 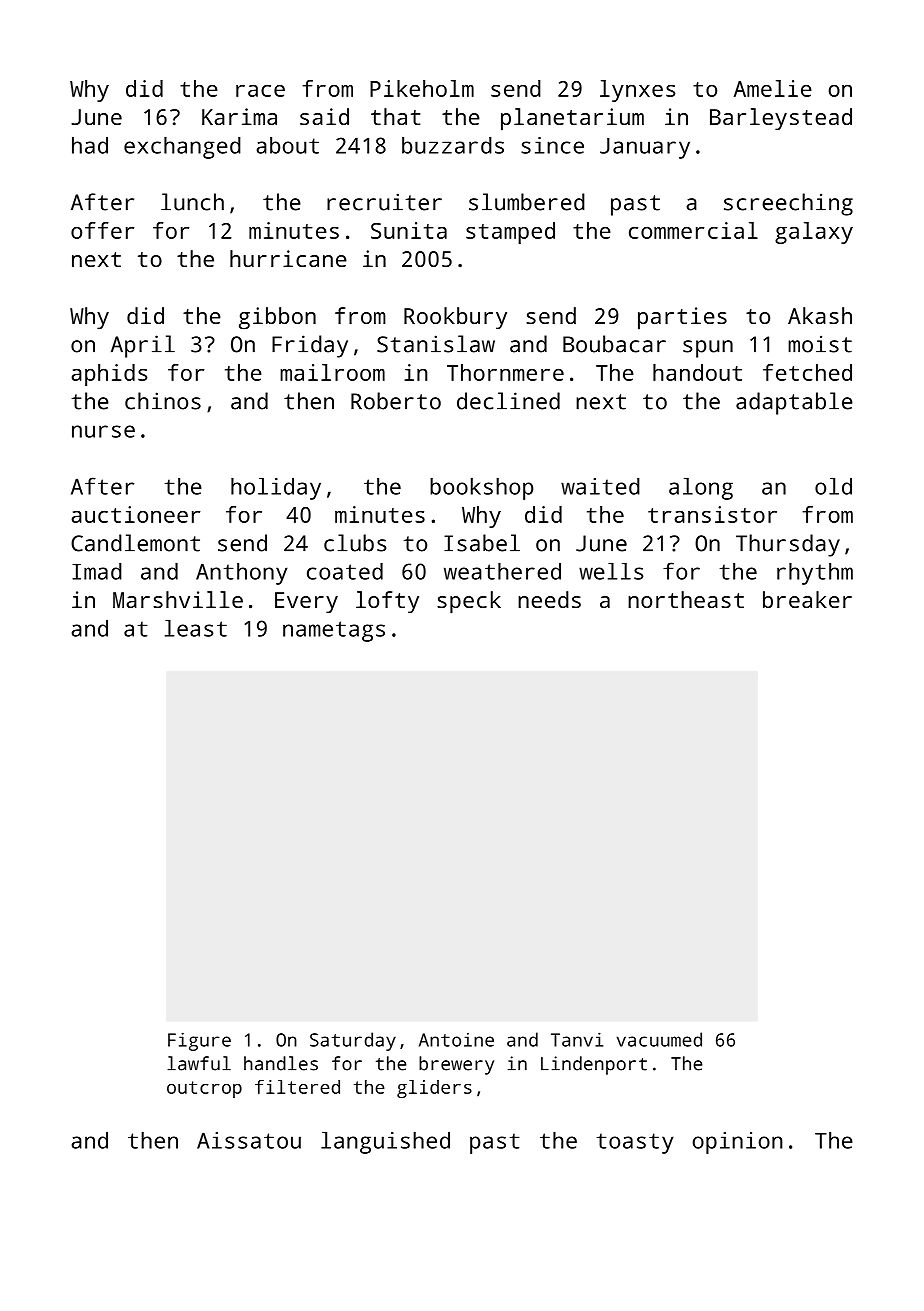 What do you see at coordinates (820, 315) in the image?
I see `Akash` at bounding box center [820, 315].
